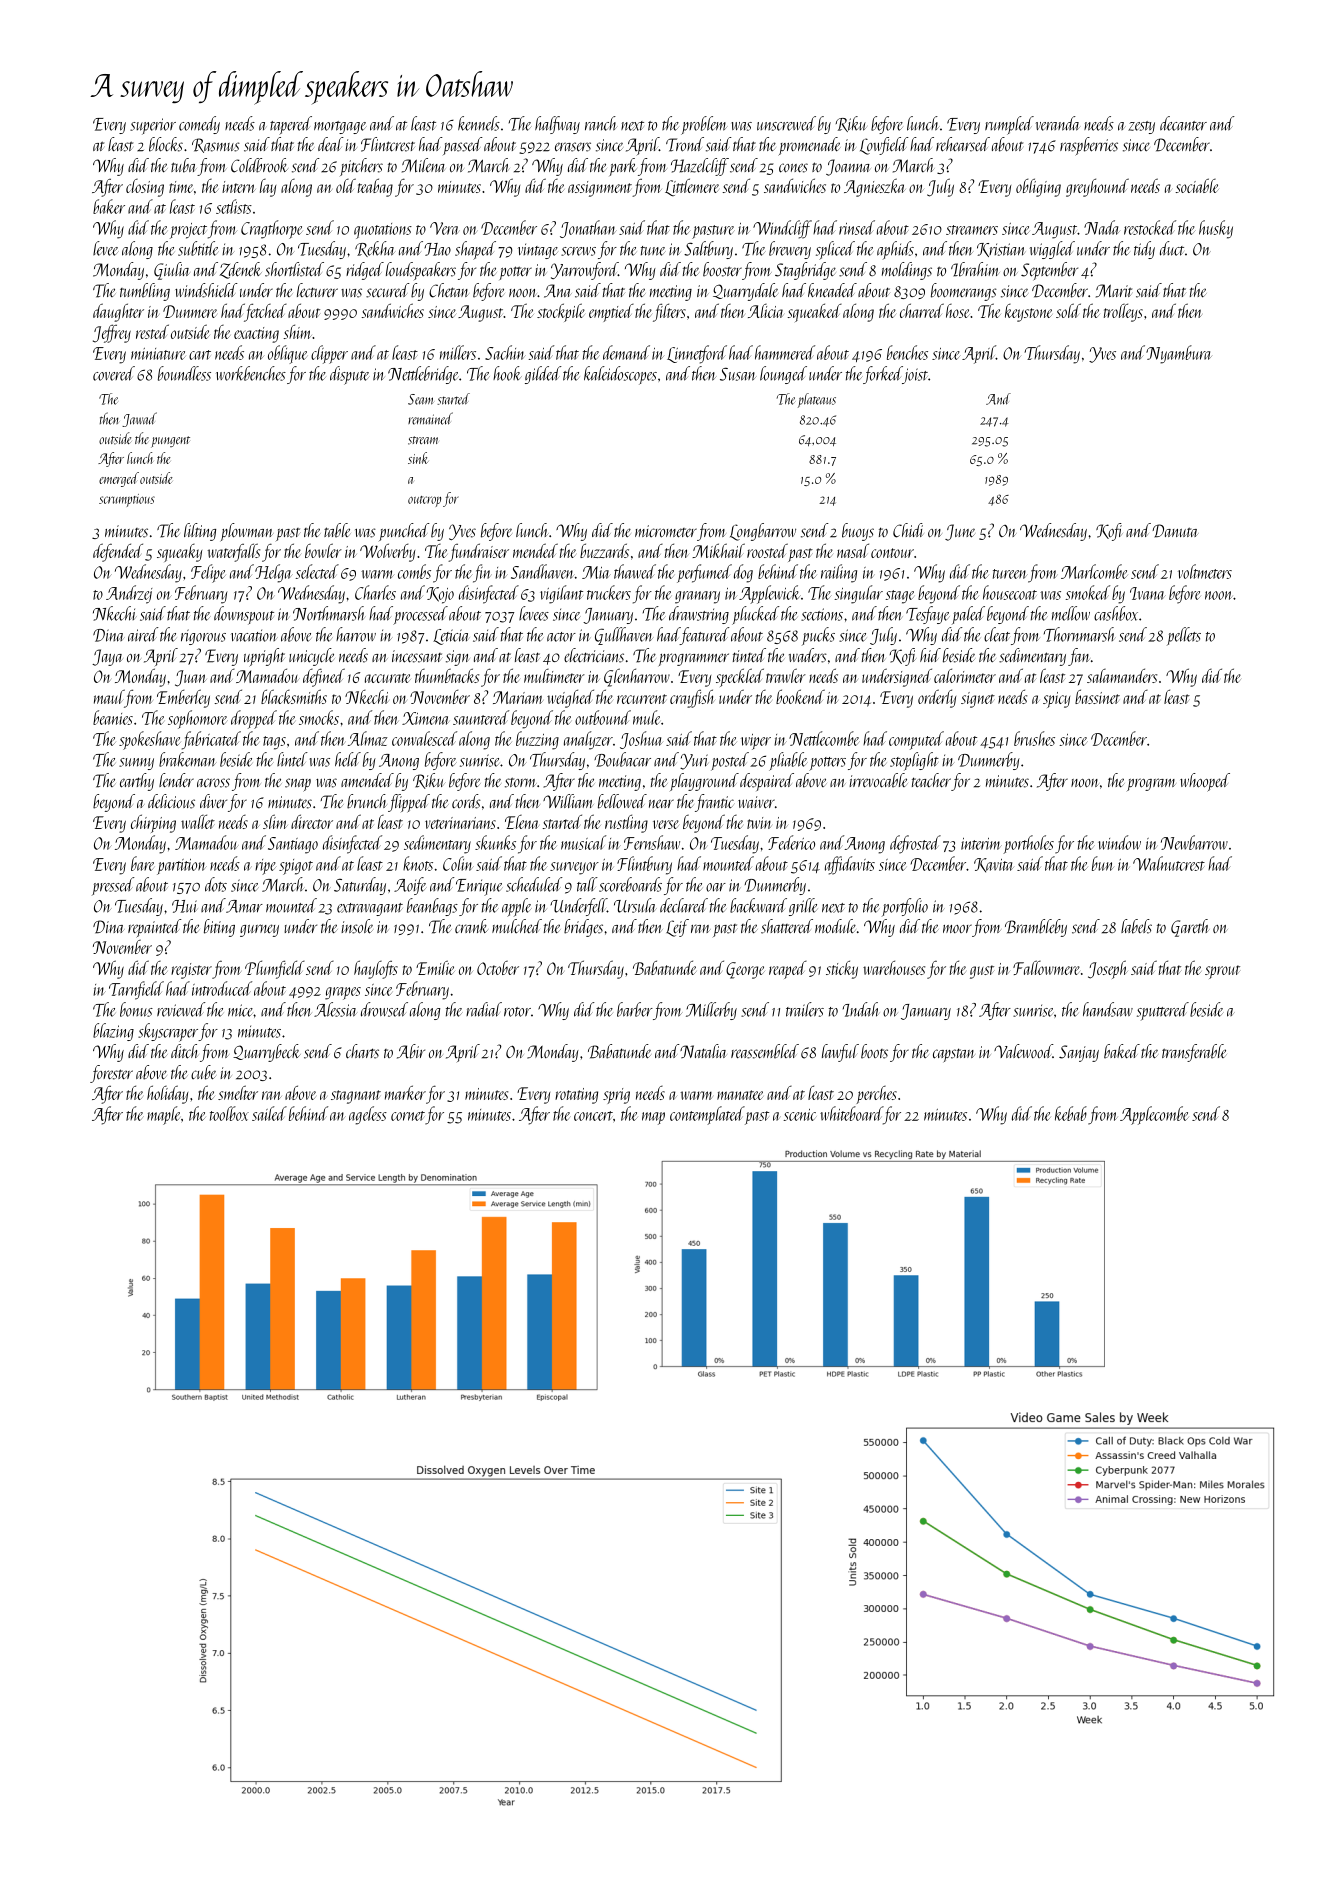  I want to click on emerged, so click(119, 479).
